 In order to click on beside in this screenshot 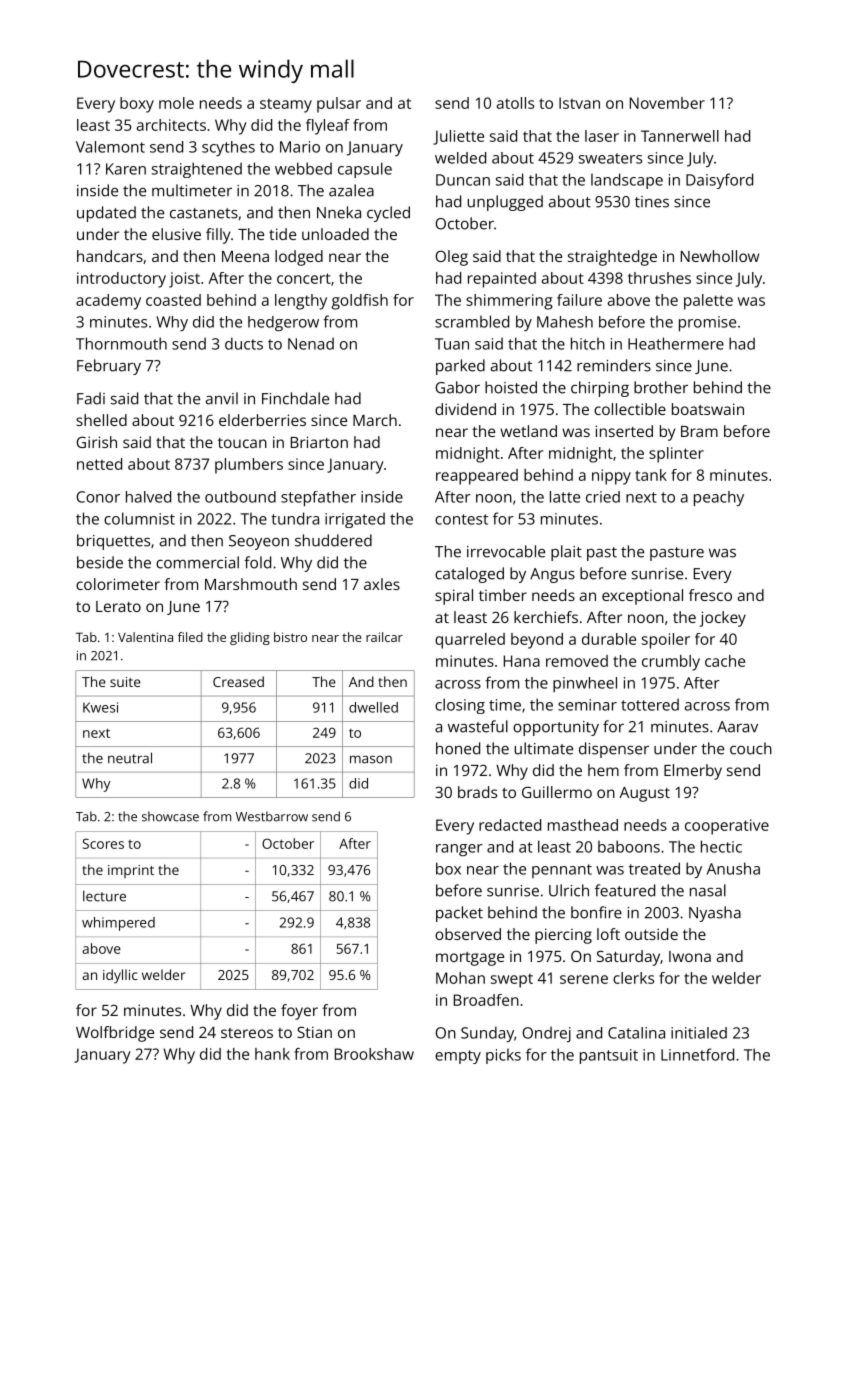, I will do `click(100, 562)`.
